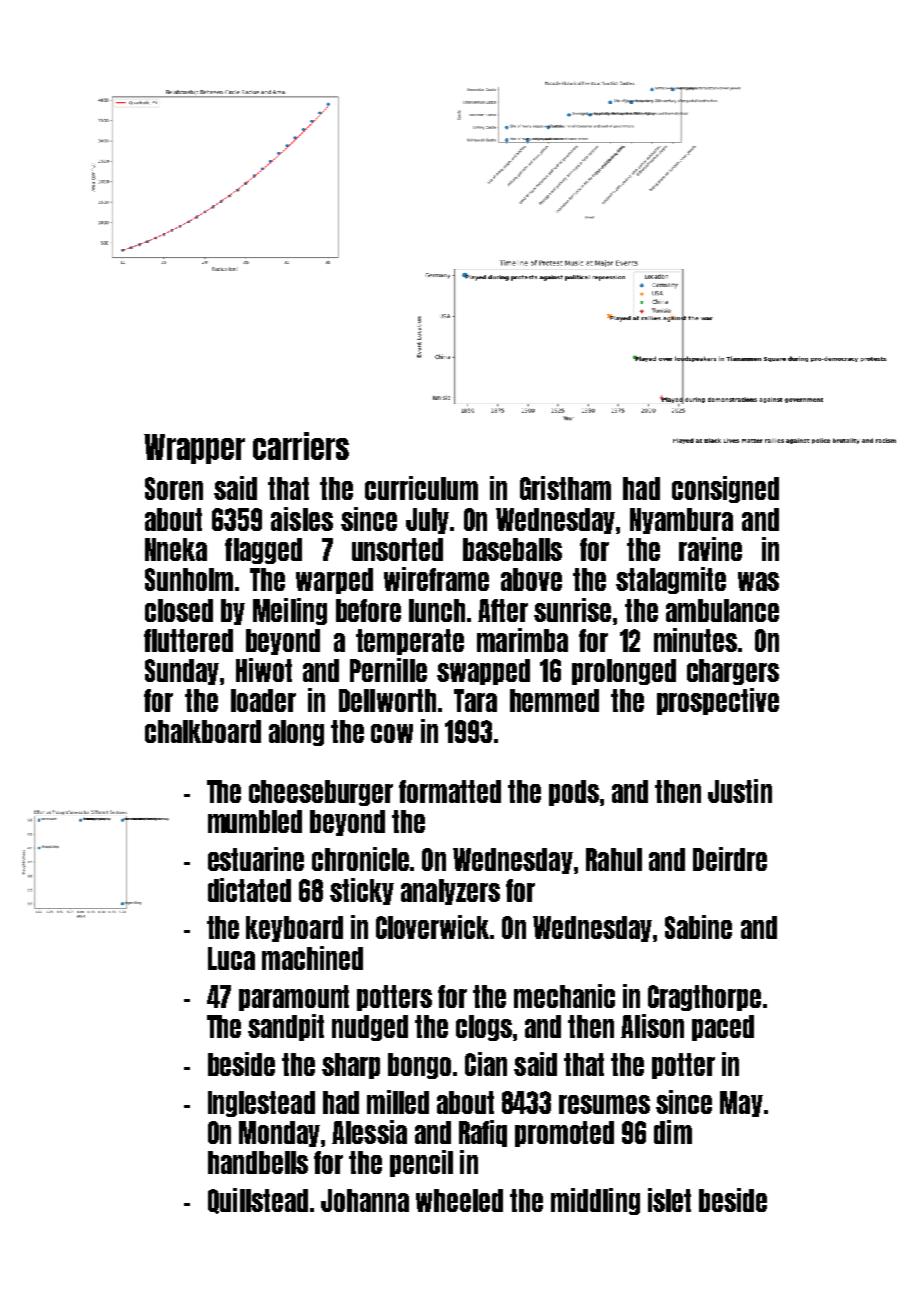 This page has height=1311, width=924. Describe the element at coordinates (704, 998) in the page. I see `Cragthorpe` at that location.
